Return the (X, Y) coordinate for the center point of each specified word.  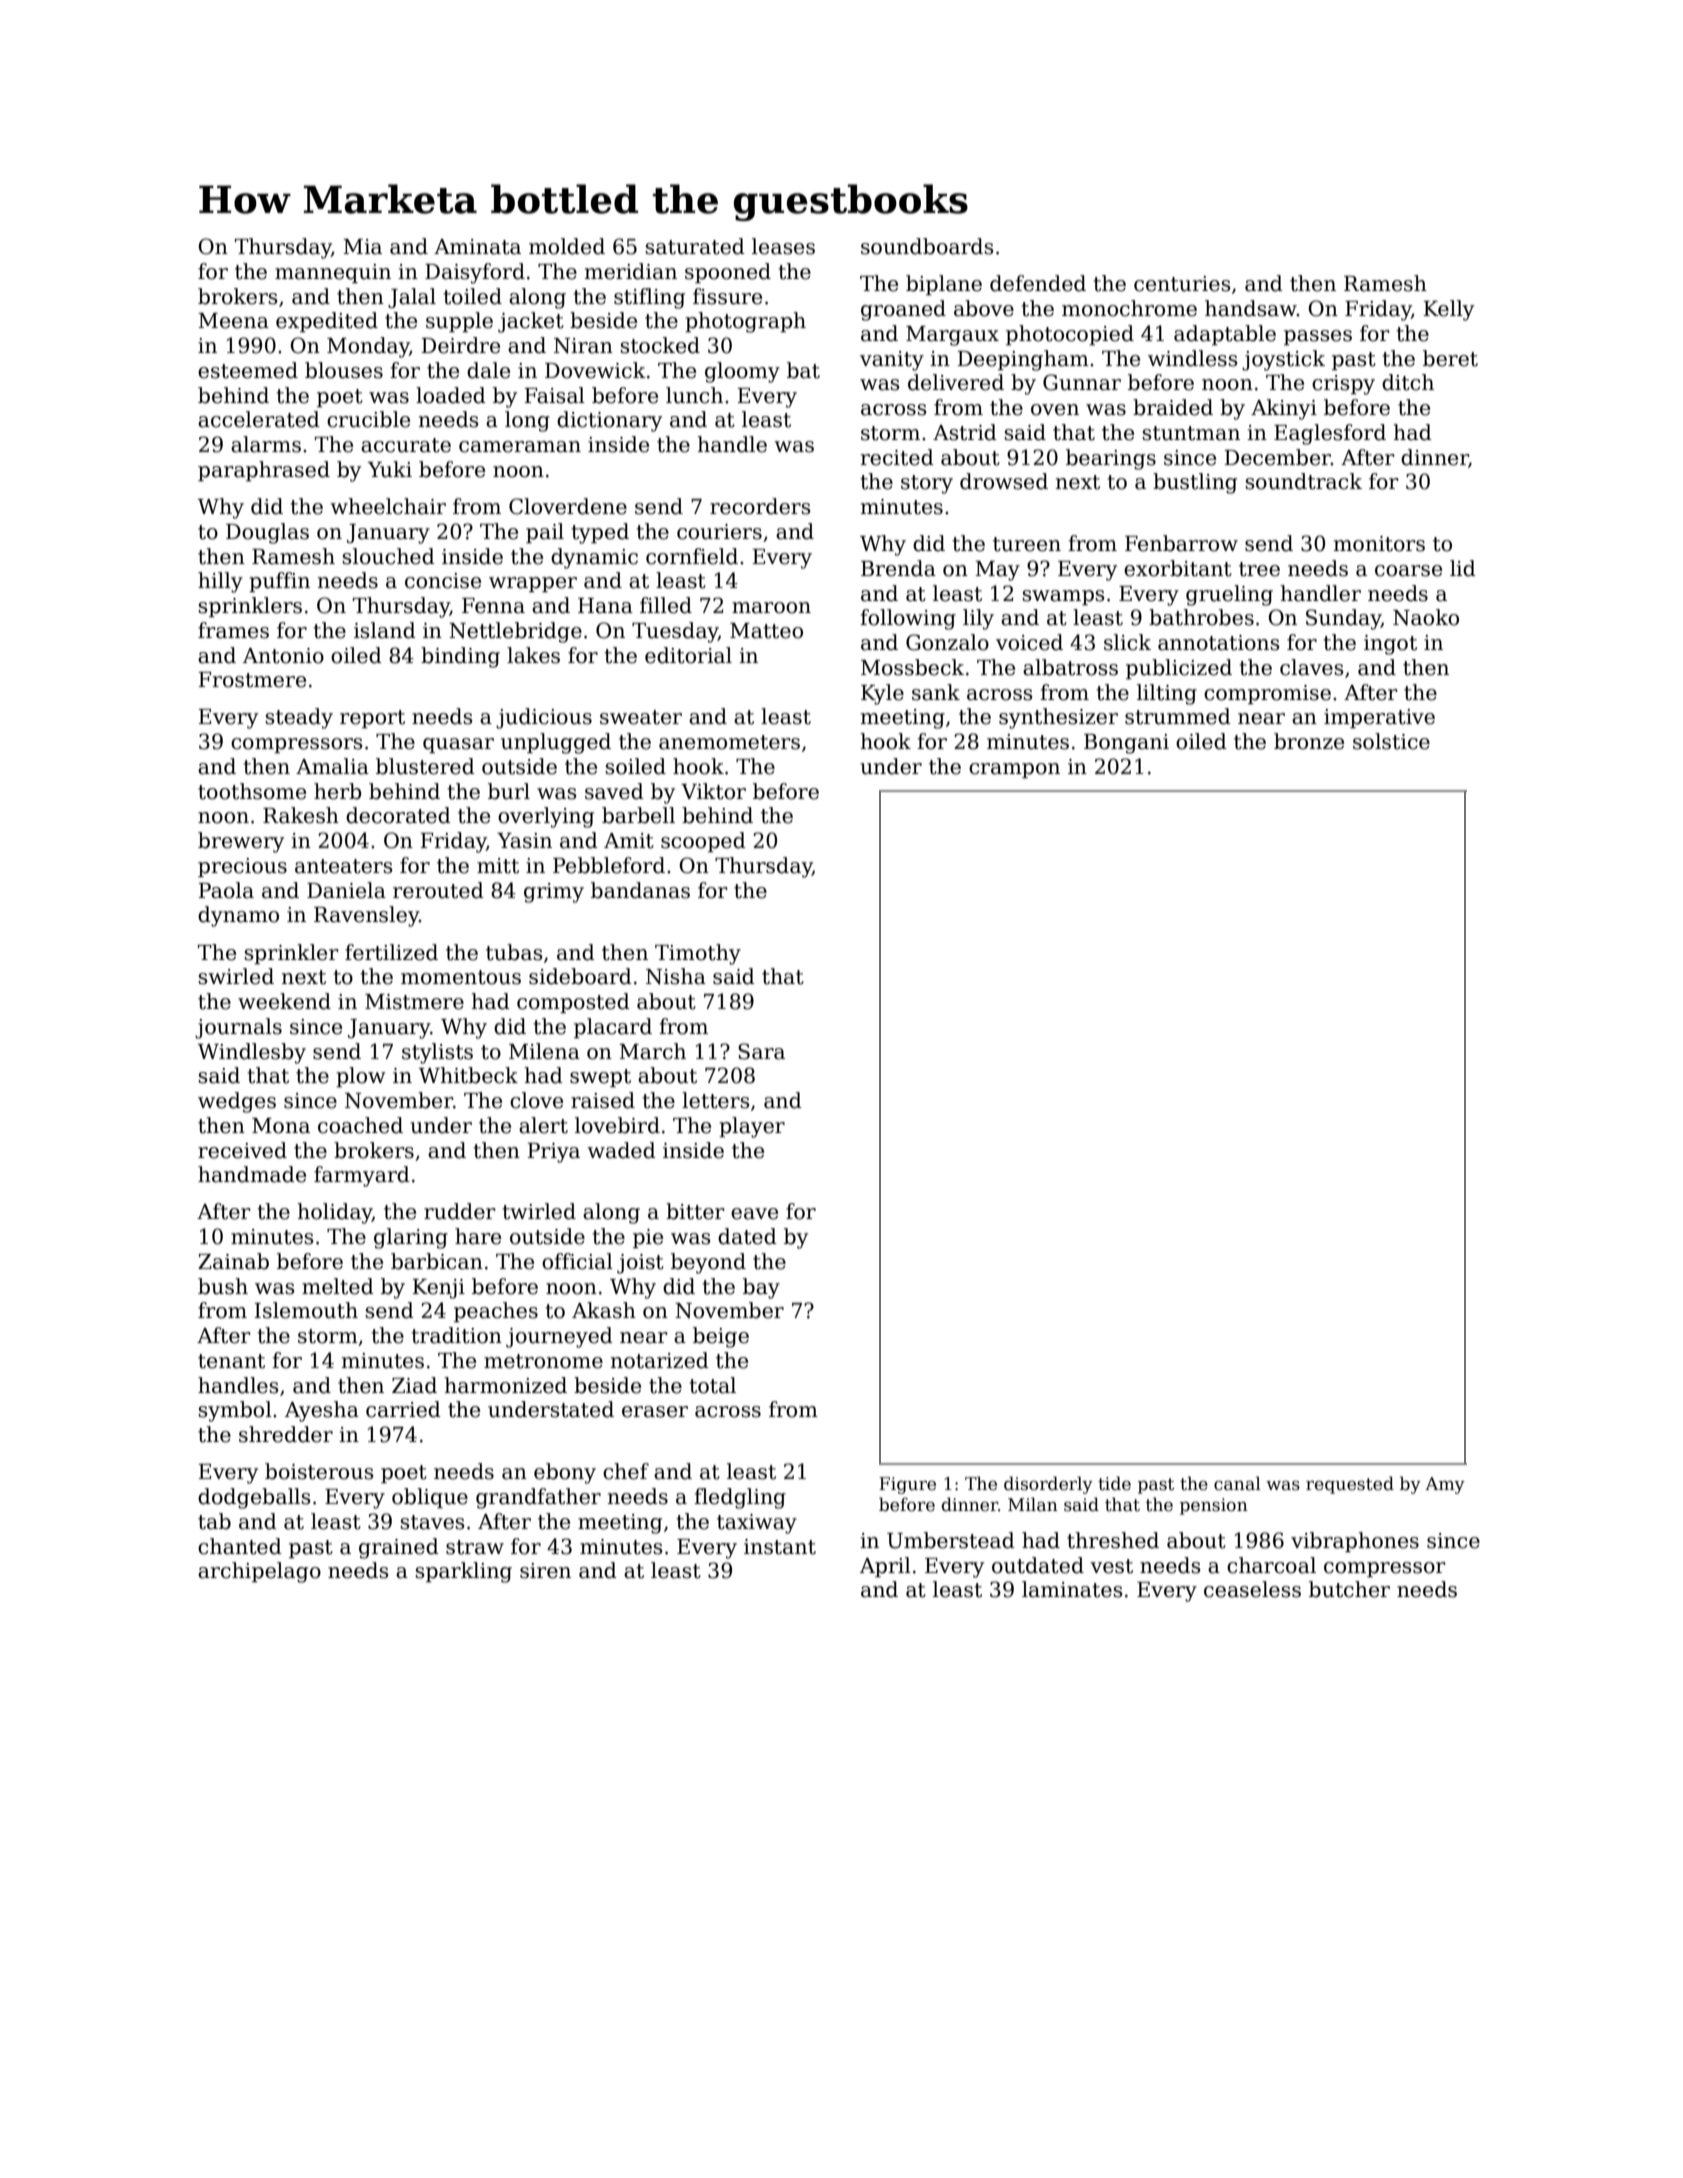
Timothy (698, 954)
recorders (760, 506)
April (885, 1567)
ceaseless (1252, 1589)
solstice (1391, 741)
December (1277, 457)
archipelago (259, 1572)
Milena (544, 1051)
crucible (368, 419)
